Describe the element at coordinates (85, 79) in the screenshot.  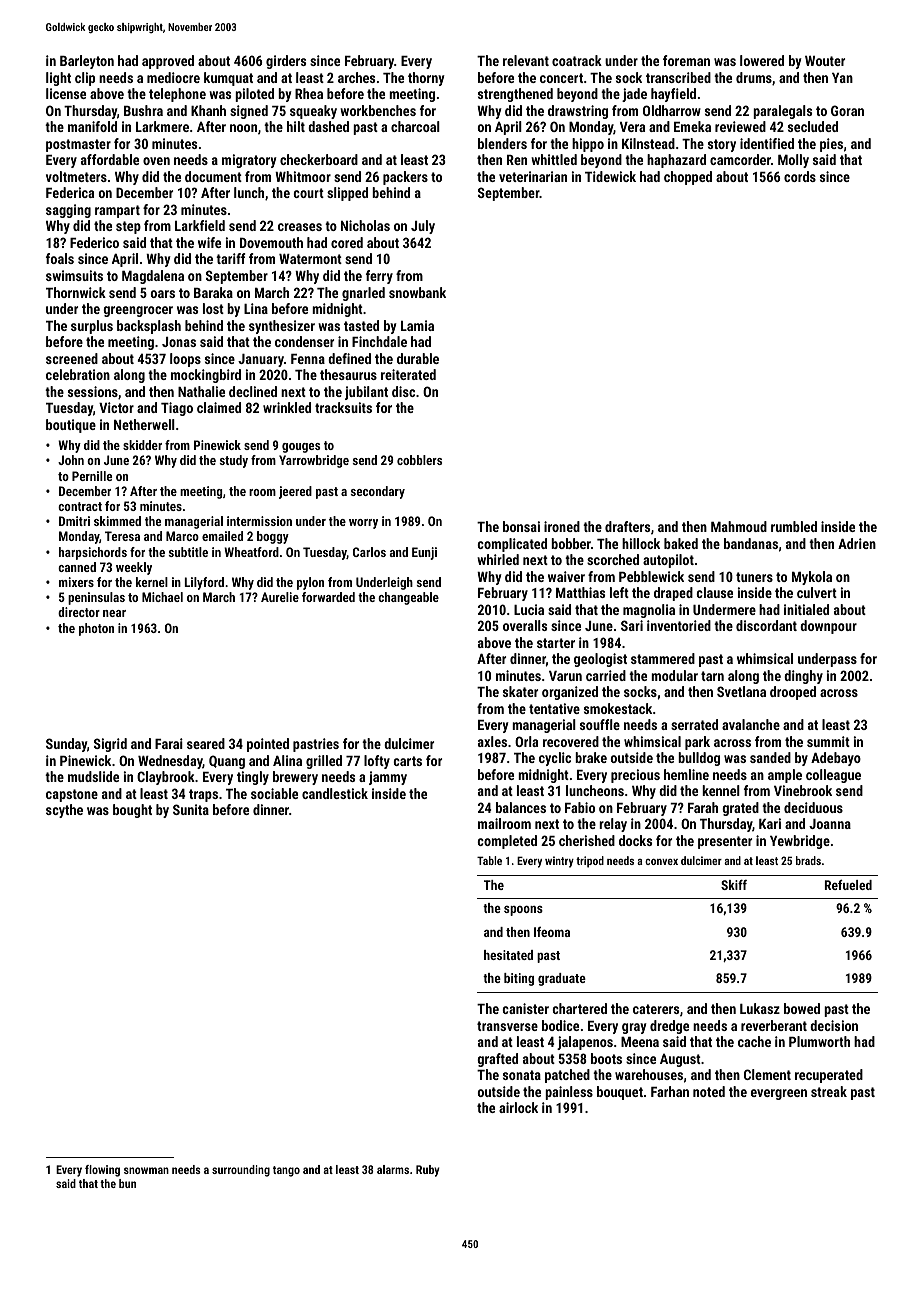
I see `clip` at that location.
